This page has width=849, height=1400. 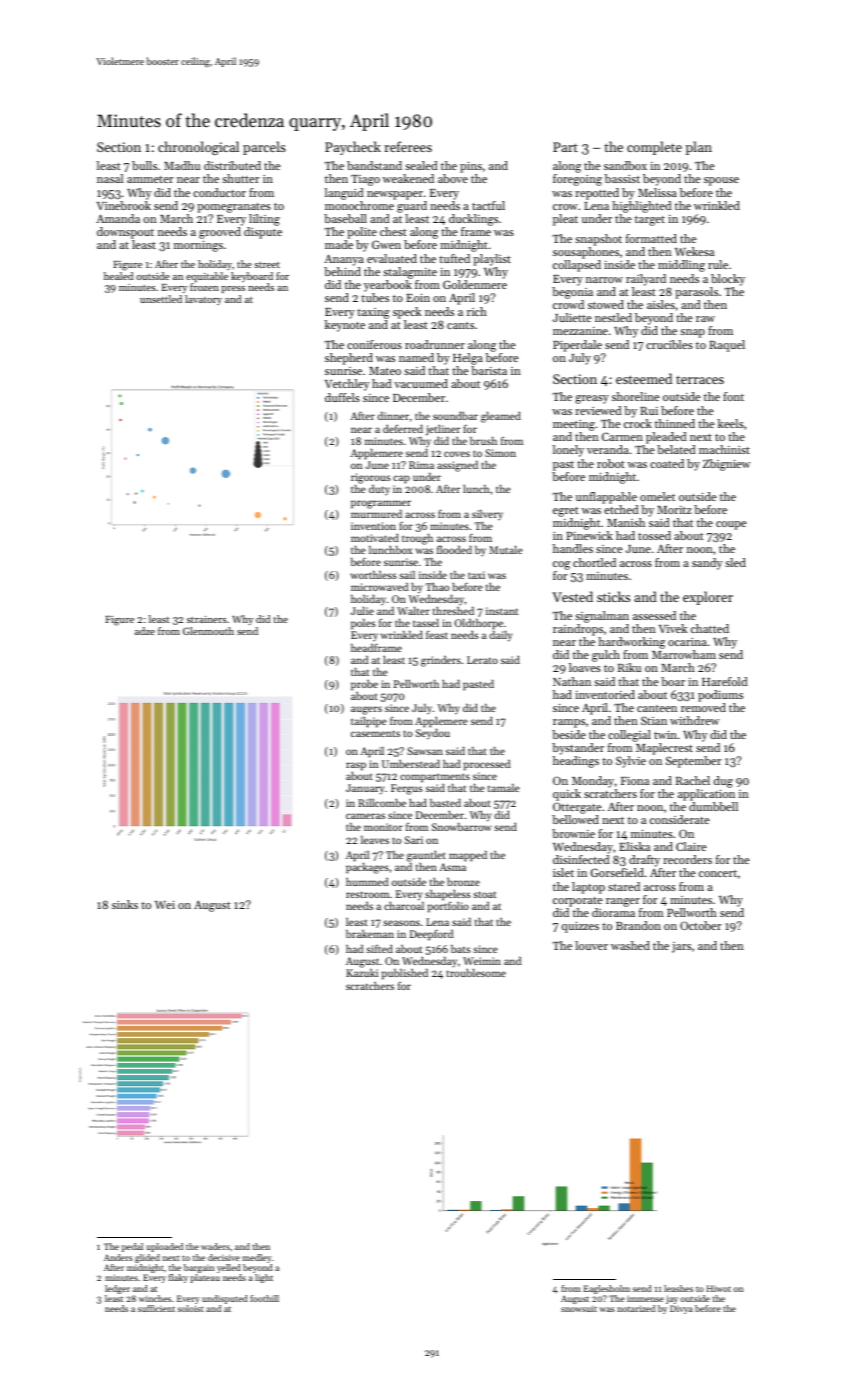 What do you see at coordinates (369, 722) in the page?
I see `tailpipe` at bounding box center [369, 722].
